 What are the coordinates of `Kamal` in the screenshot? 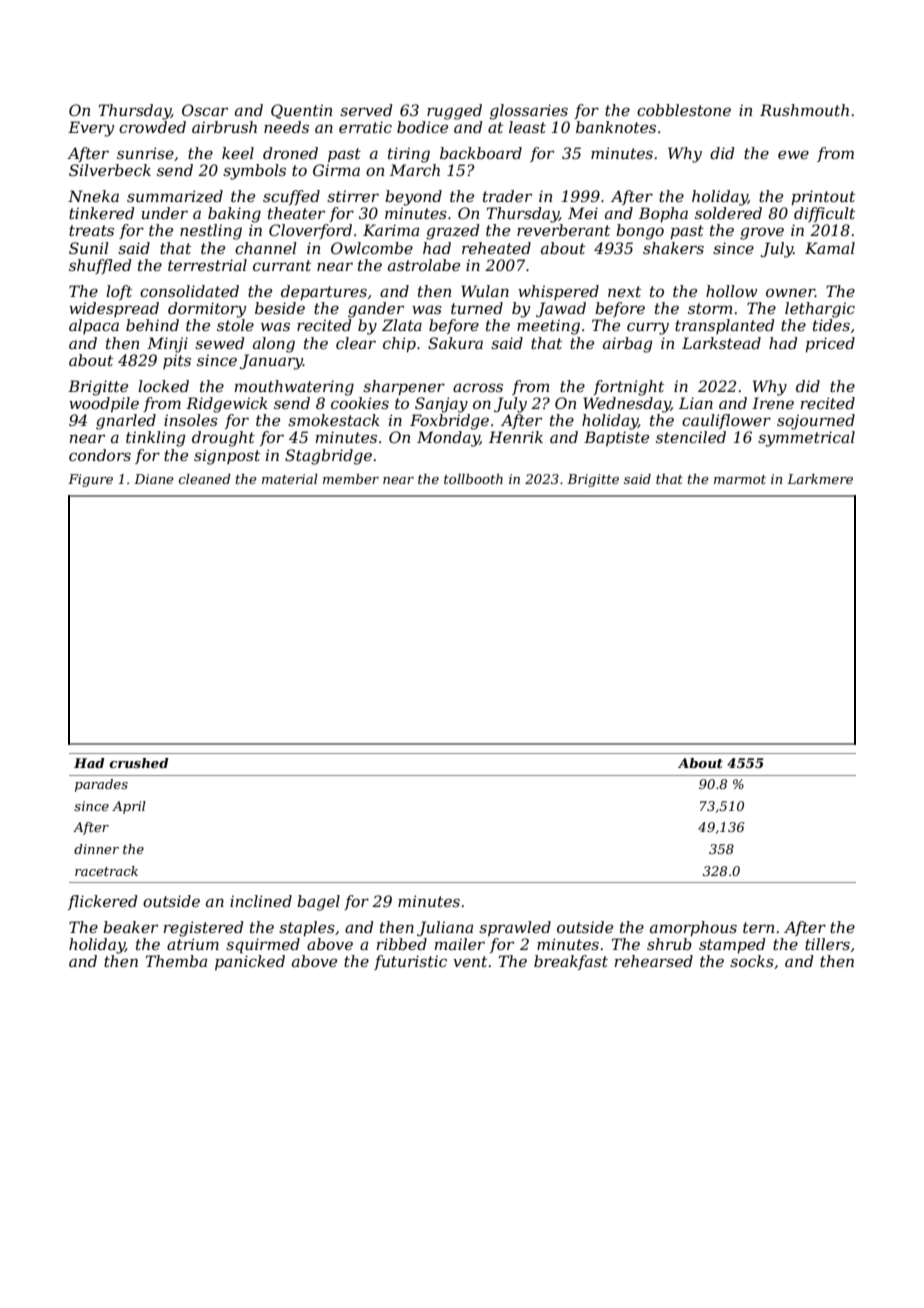 It's located at (830, 248).
